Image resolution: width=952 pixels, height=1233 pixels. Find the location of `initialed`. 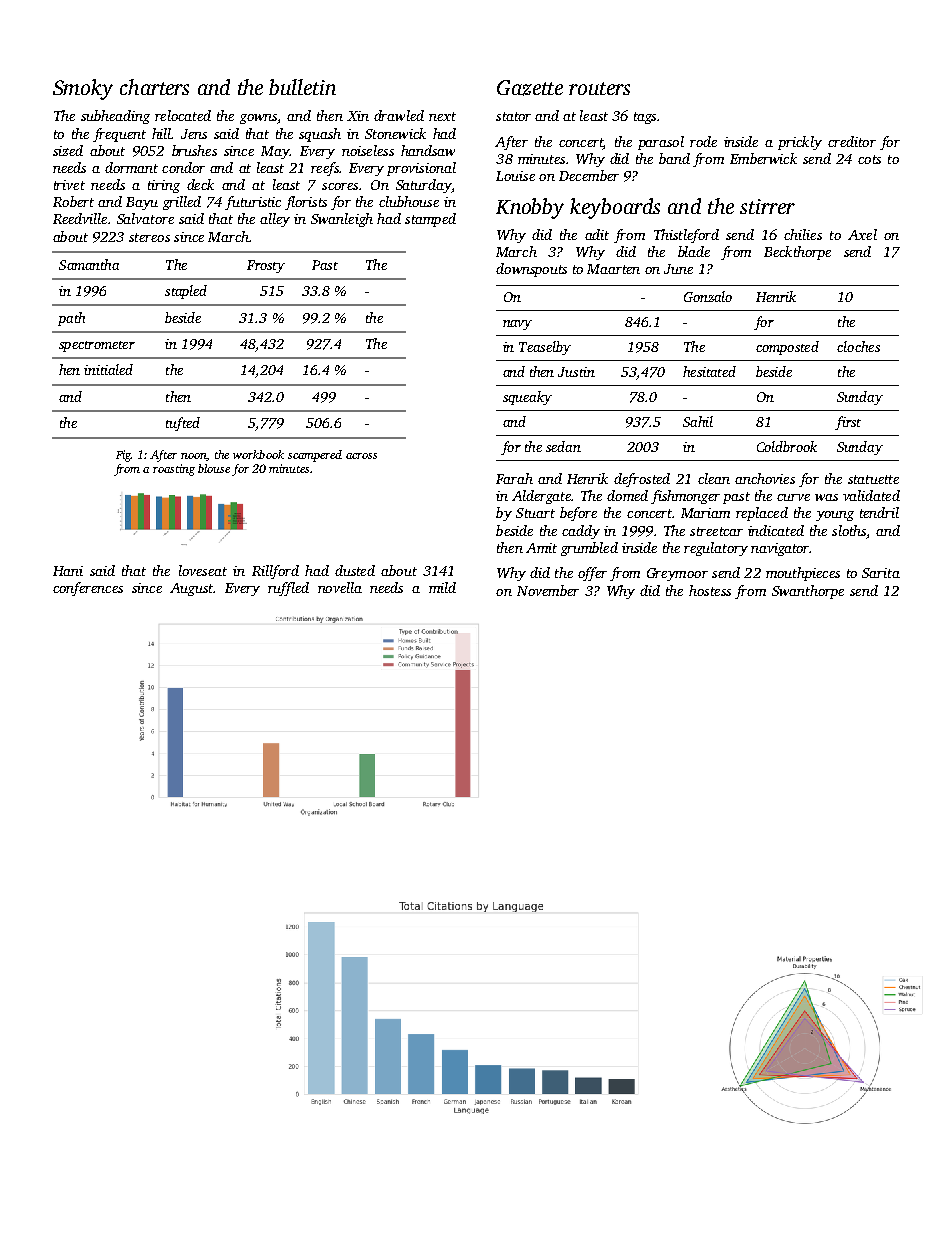

initialed is located at coordinates (108, 369).
